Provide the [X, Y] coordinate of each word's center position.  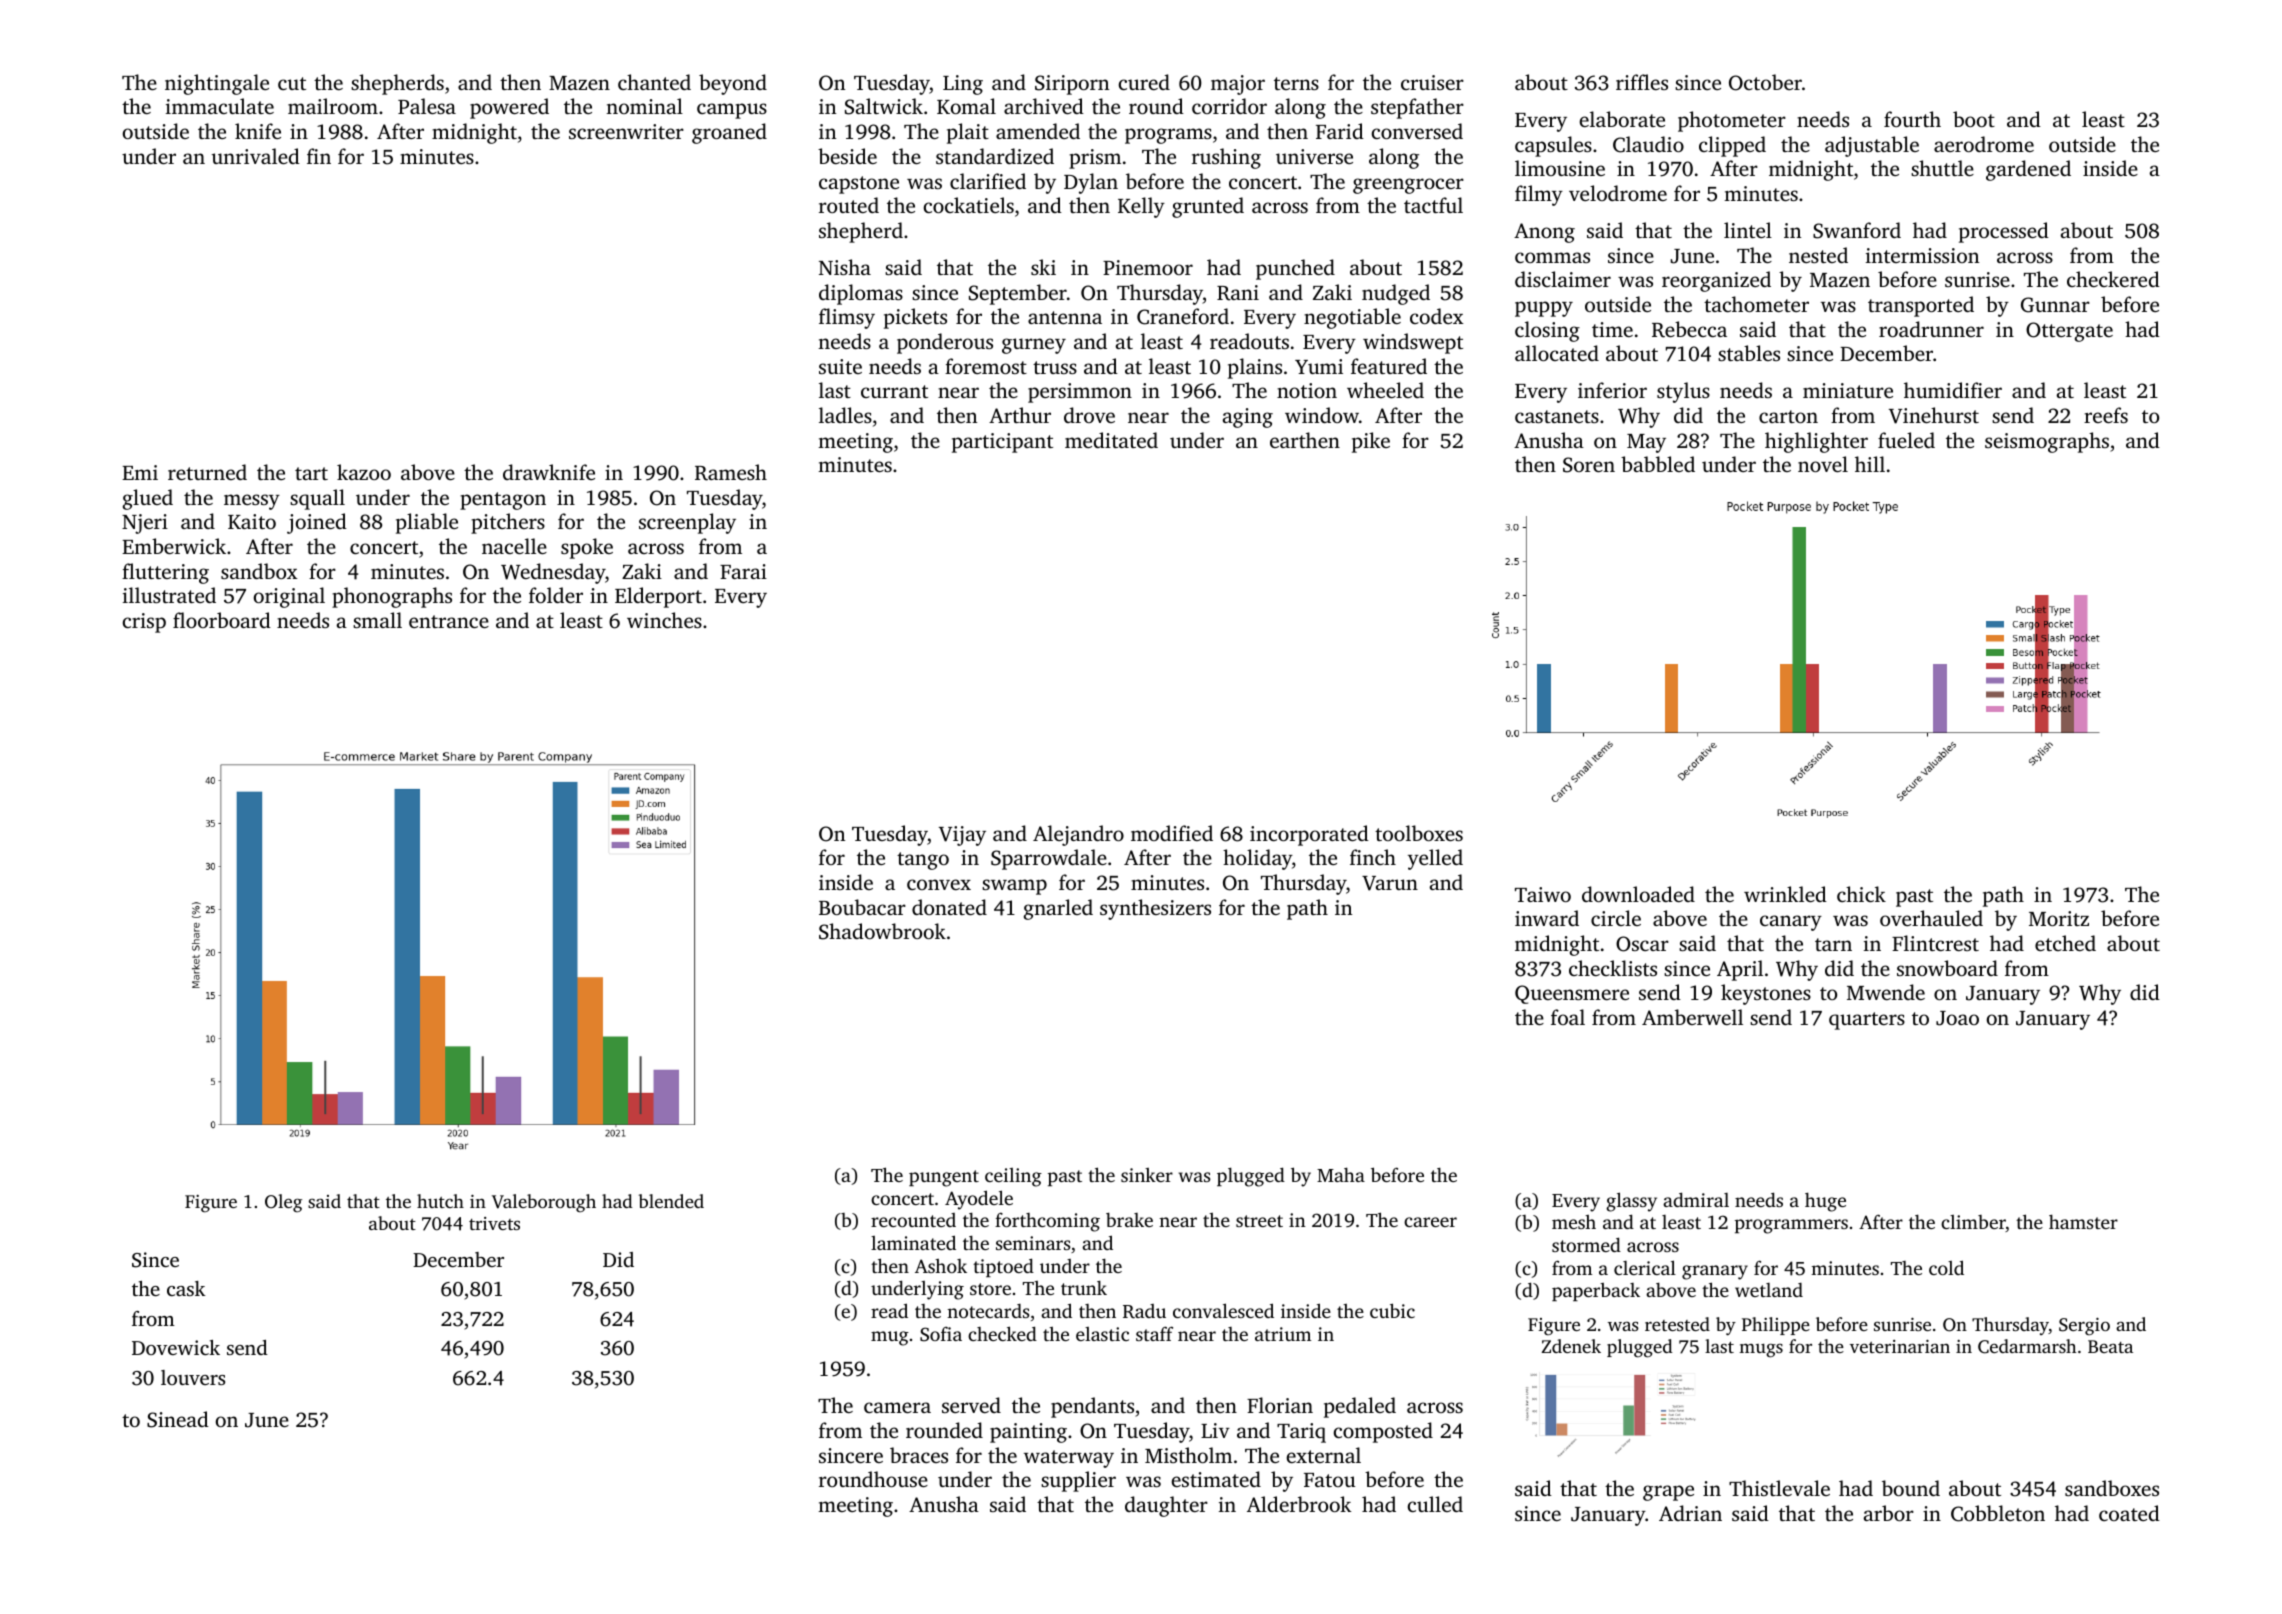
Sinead [178, 1419]
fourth [1912, 119]
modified [1172, 833]
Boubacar [862, 907]
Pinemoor [1148, 267]
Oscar [1642, 944]
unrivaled [256, 156]
